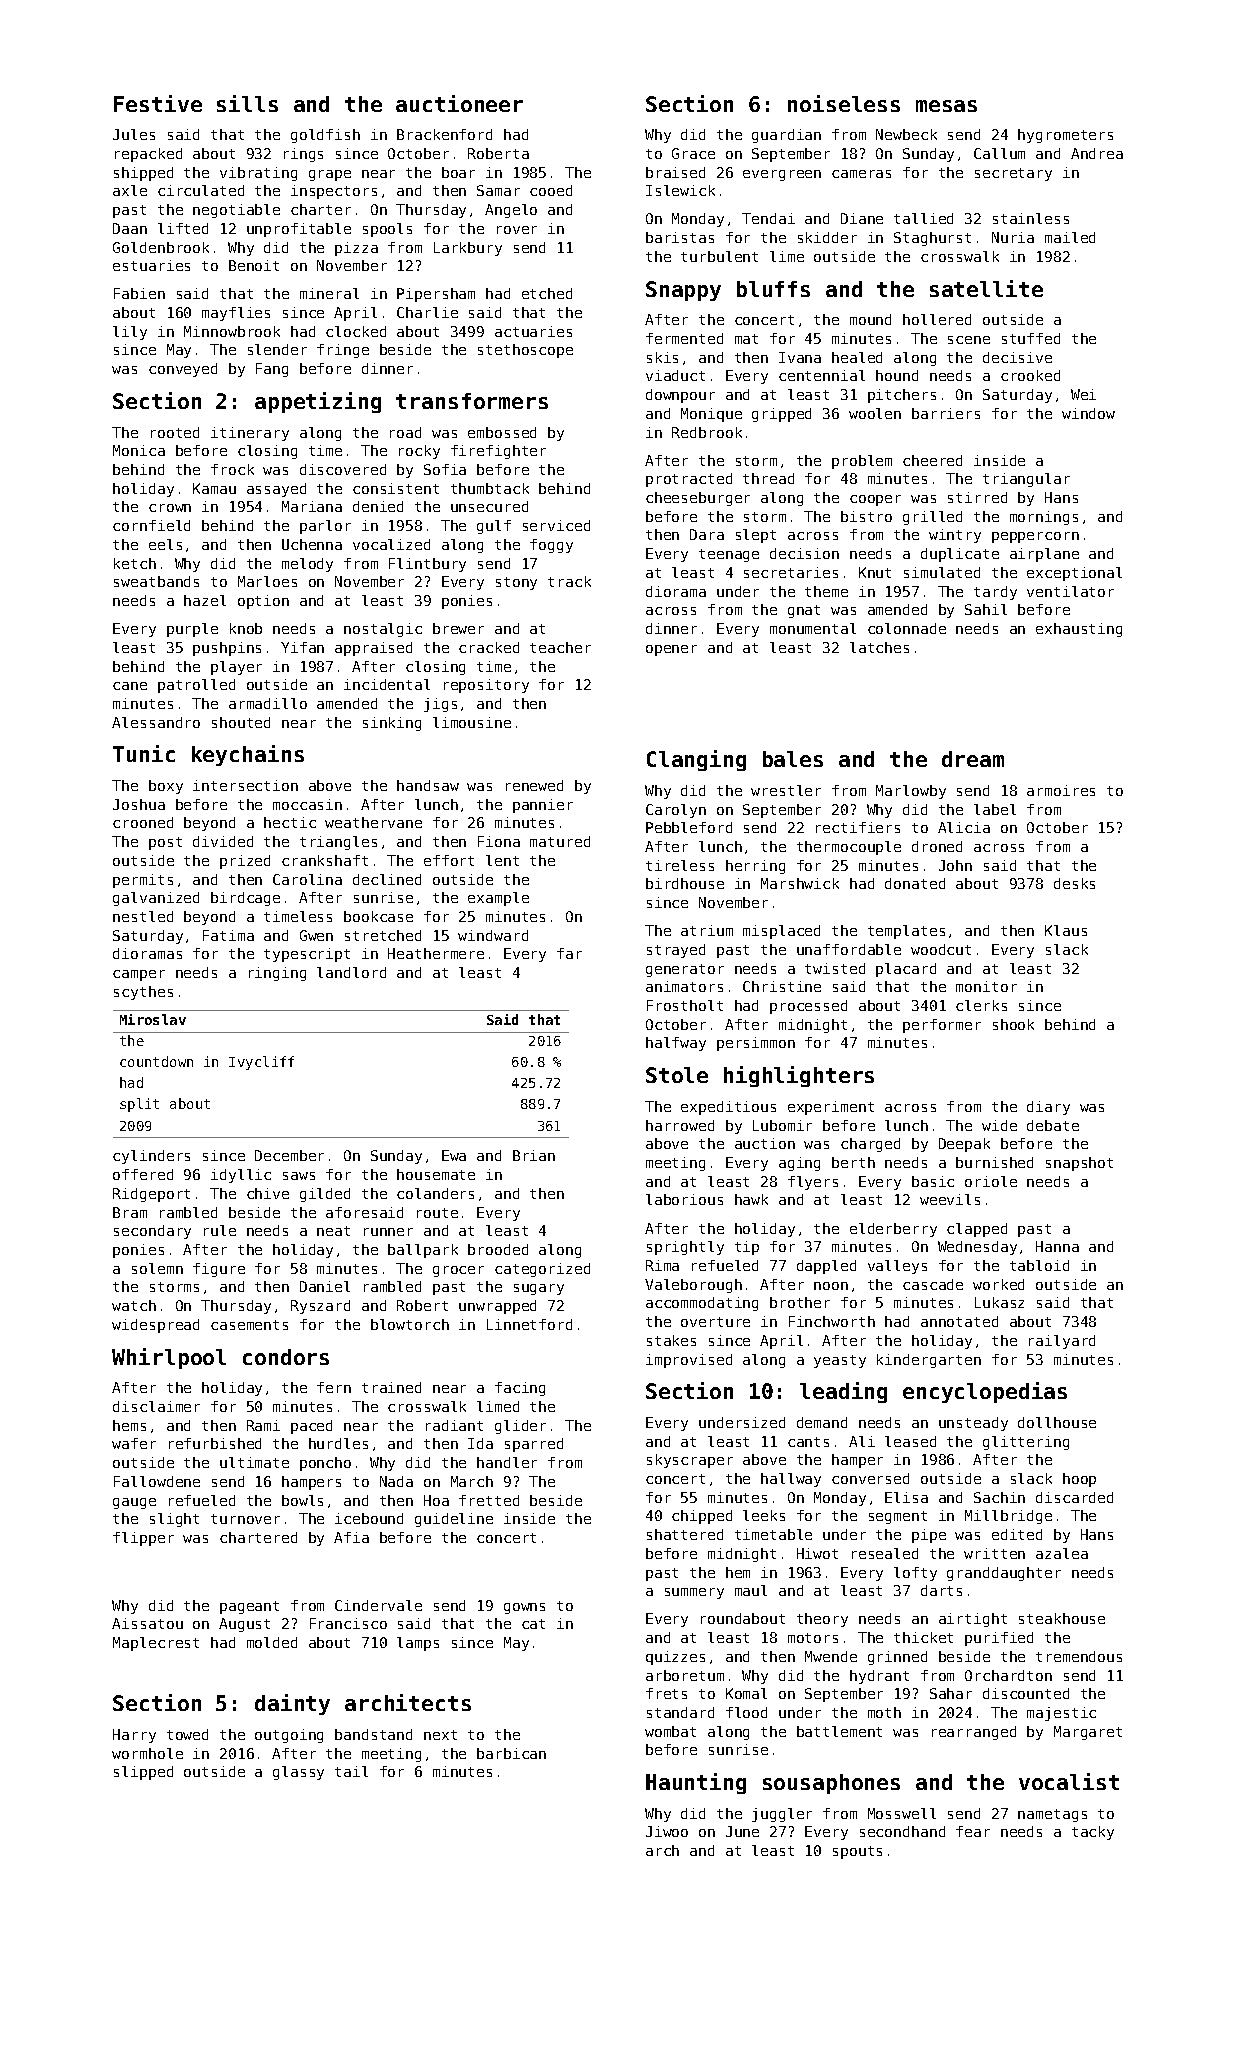  I want to click on Stole, so click(677, 1075).
